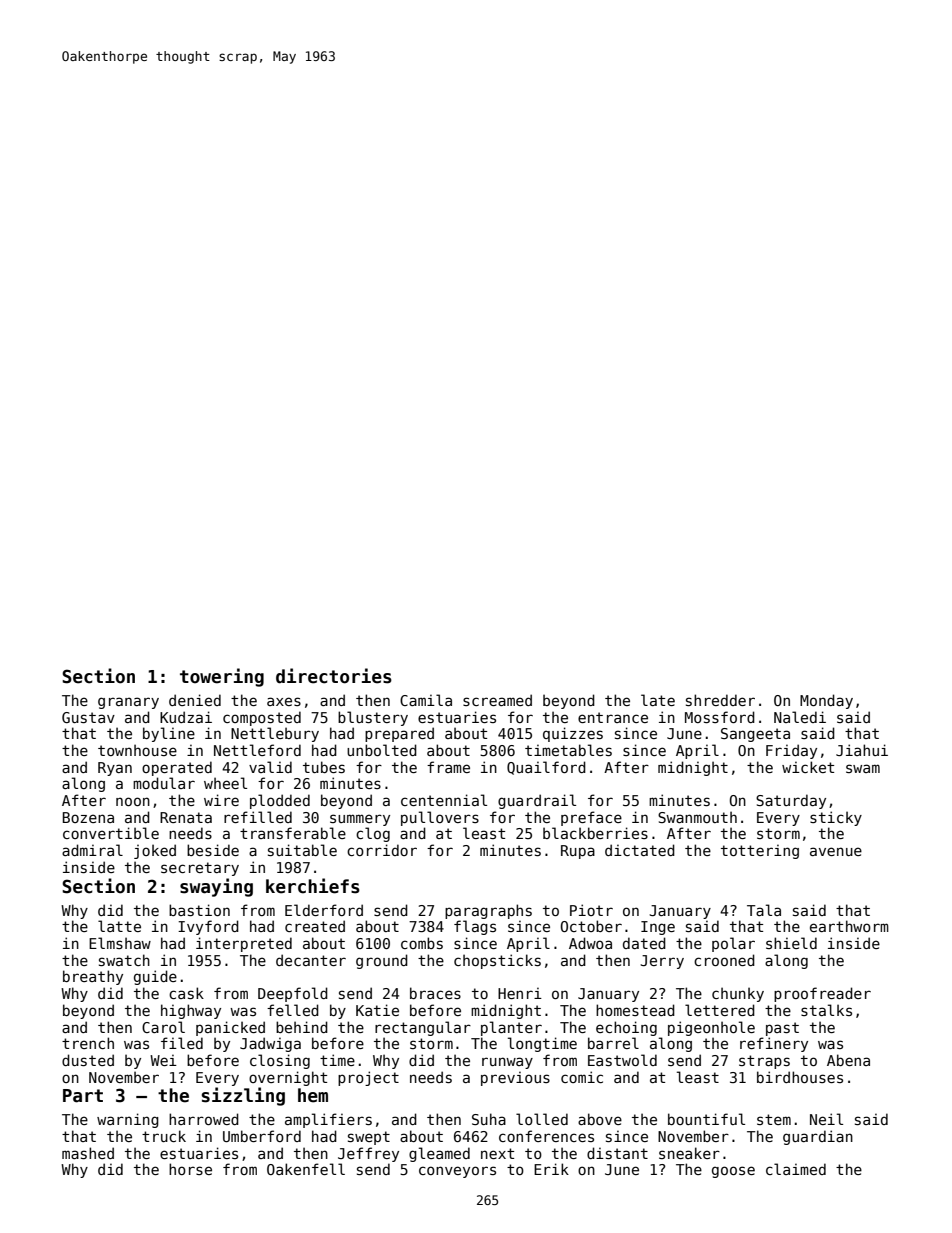 Image resolution: width=952 pixels, height=1233 pixels. What do you see at coordinates (573, 734) in the page?
I see `quizzes` at bounding box center [573, 734].
